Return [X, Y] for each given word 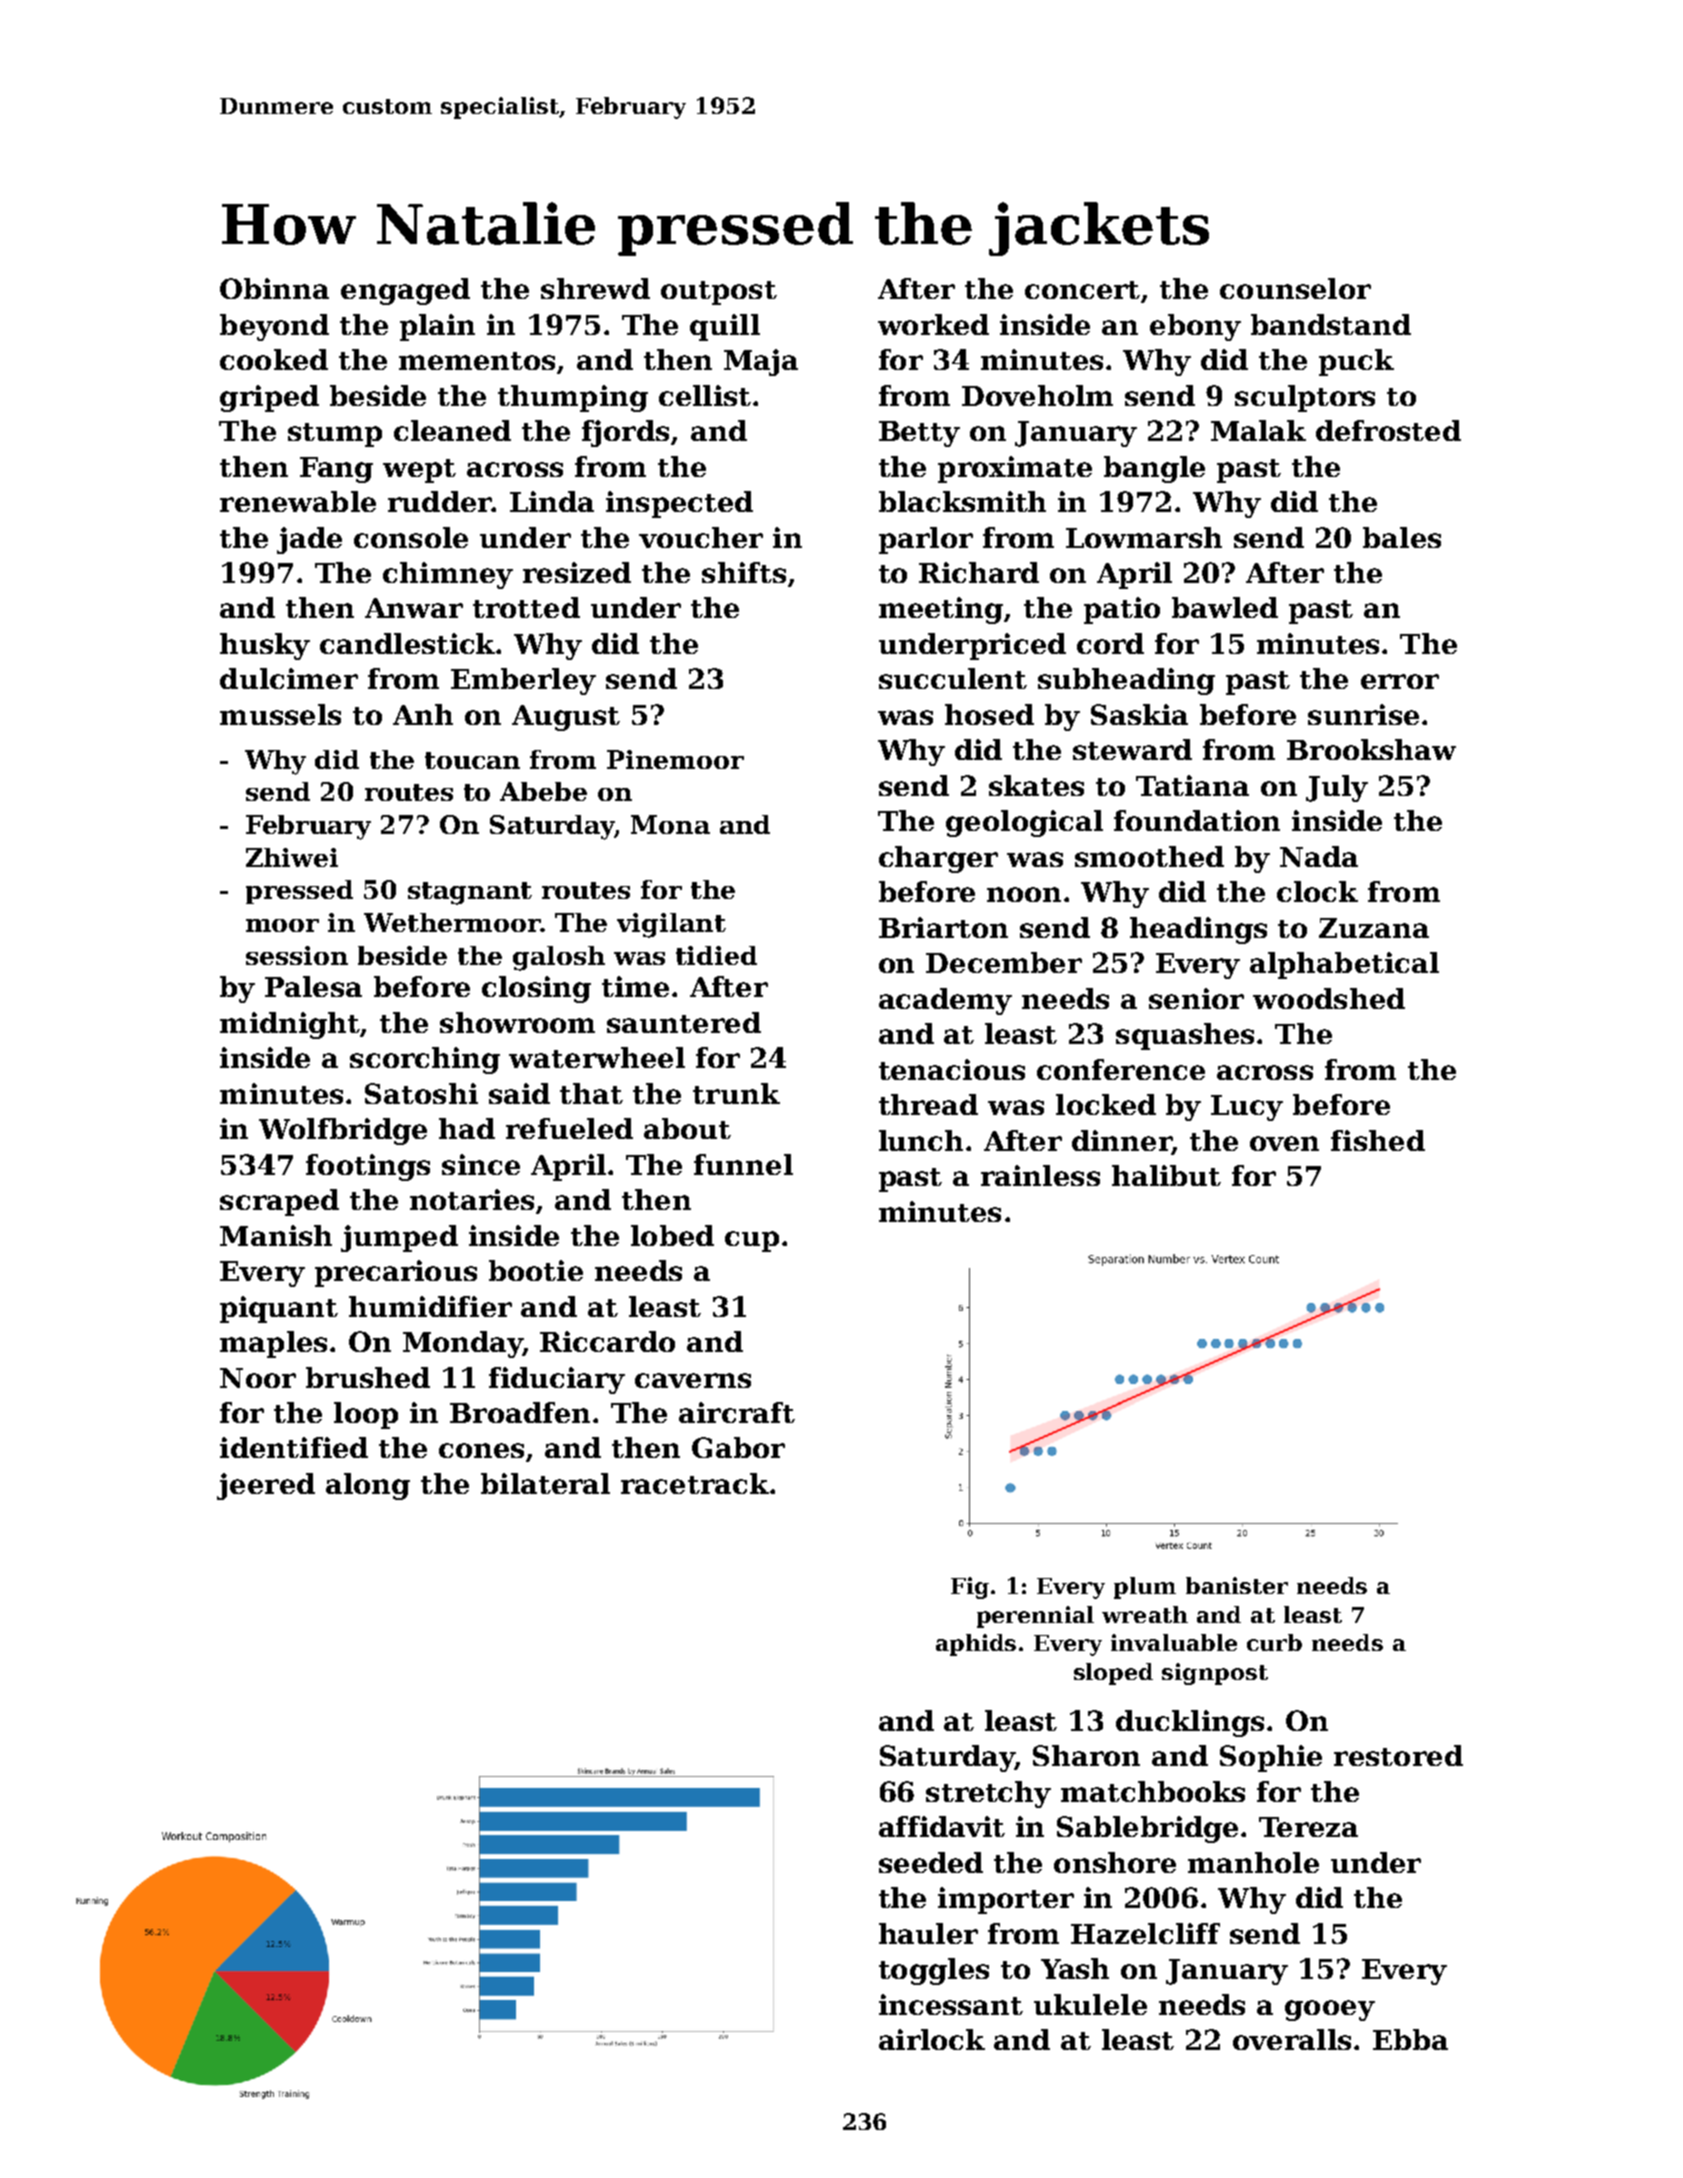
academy [945, 1001]
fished [1378, 1140]
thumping [573, 398]
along [368, 1486]
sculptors [1305, 398]
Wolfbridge [343, 1131]
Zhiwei [292, 857]
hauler [928, 1933]
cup [752, 1241]
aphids [976, 1645]
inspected [679, 504]
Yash [1075, 1968]
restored [1398, 1755]
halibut [1166, 1175]
